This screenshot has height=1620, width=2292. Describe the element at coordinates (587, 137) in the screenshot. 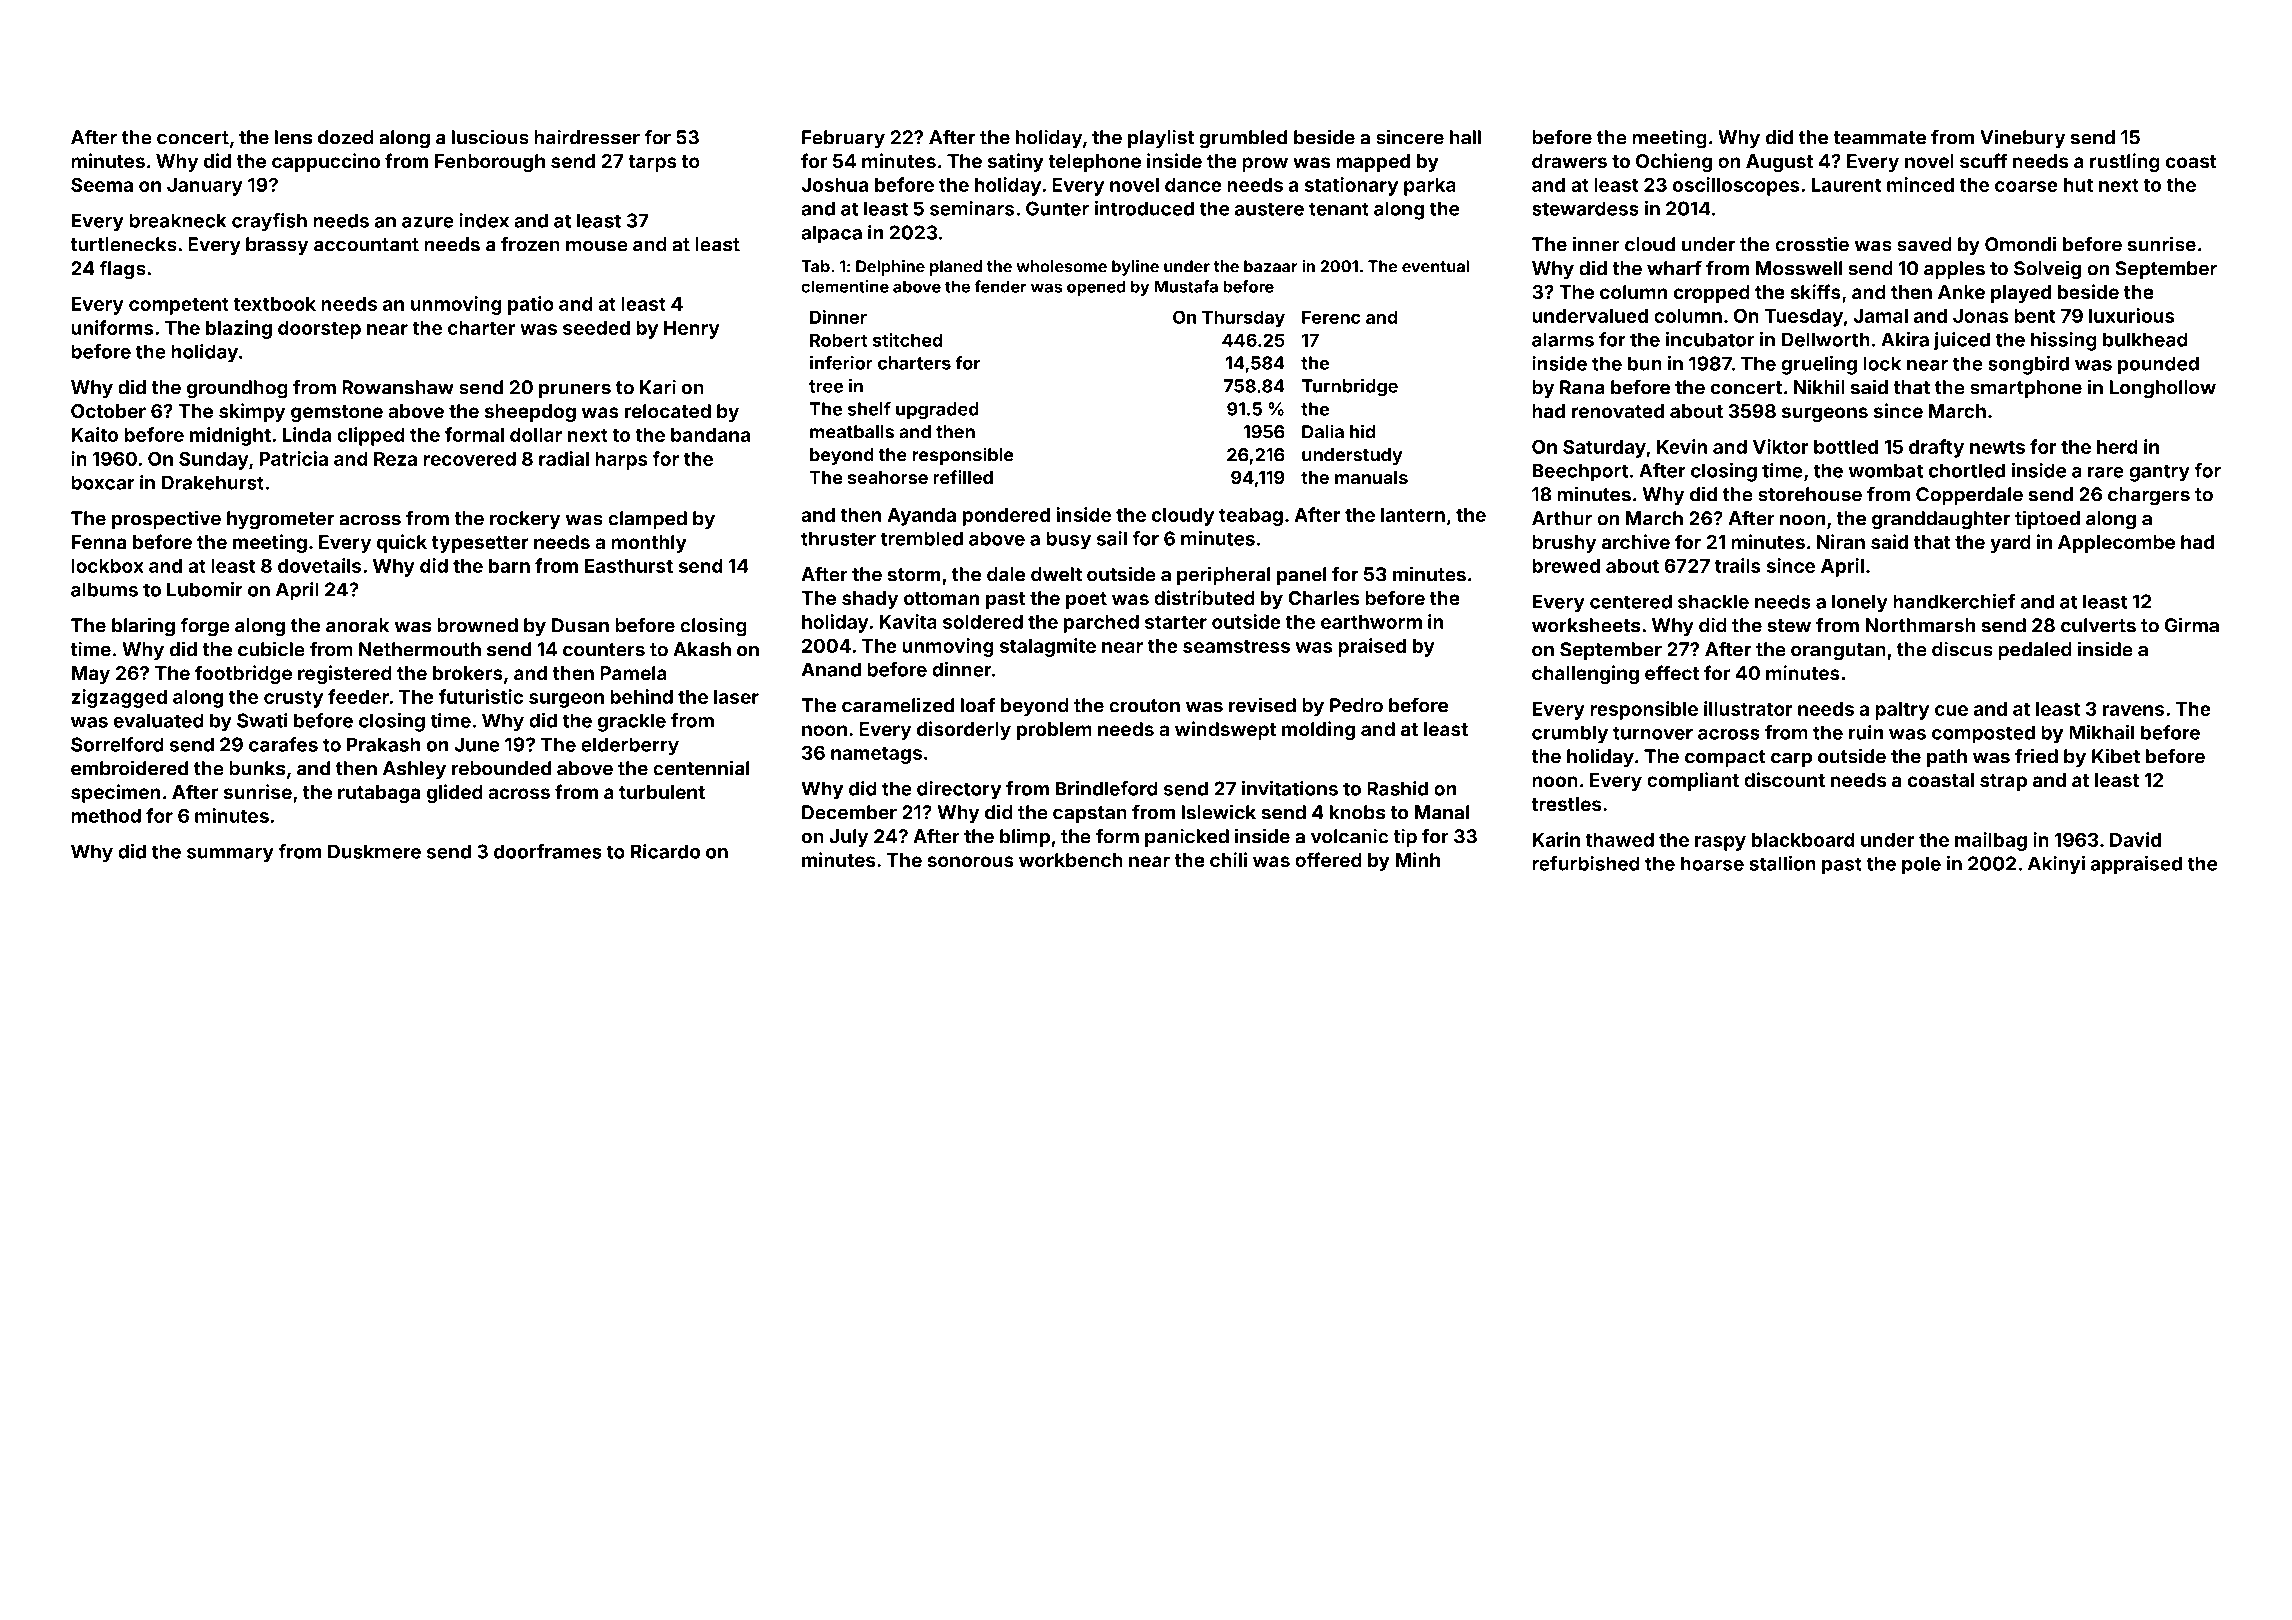

I see `hairdresser` at that location.
